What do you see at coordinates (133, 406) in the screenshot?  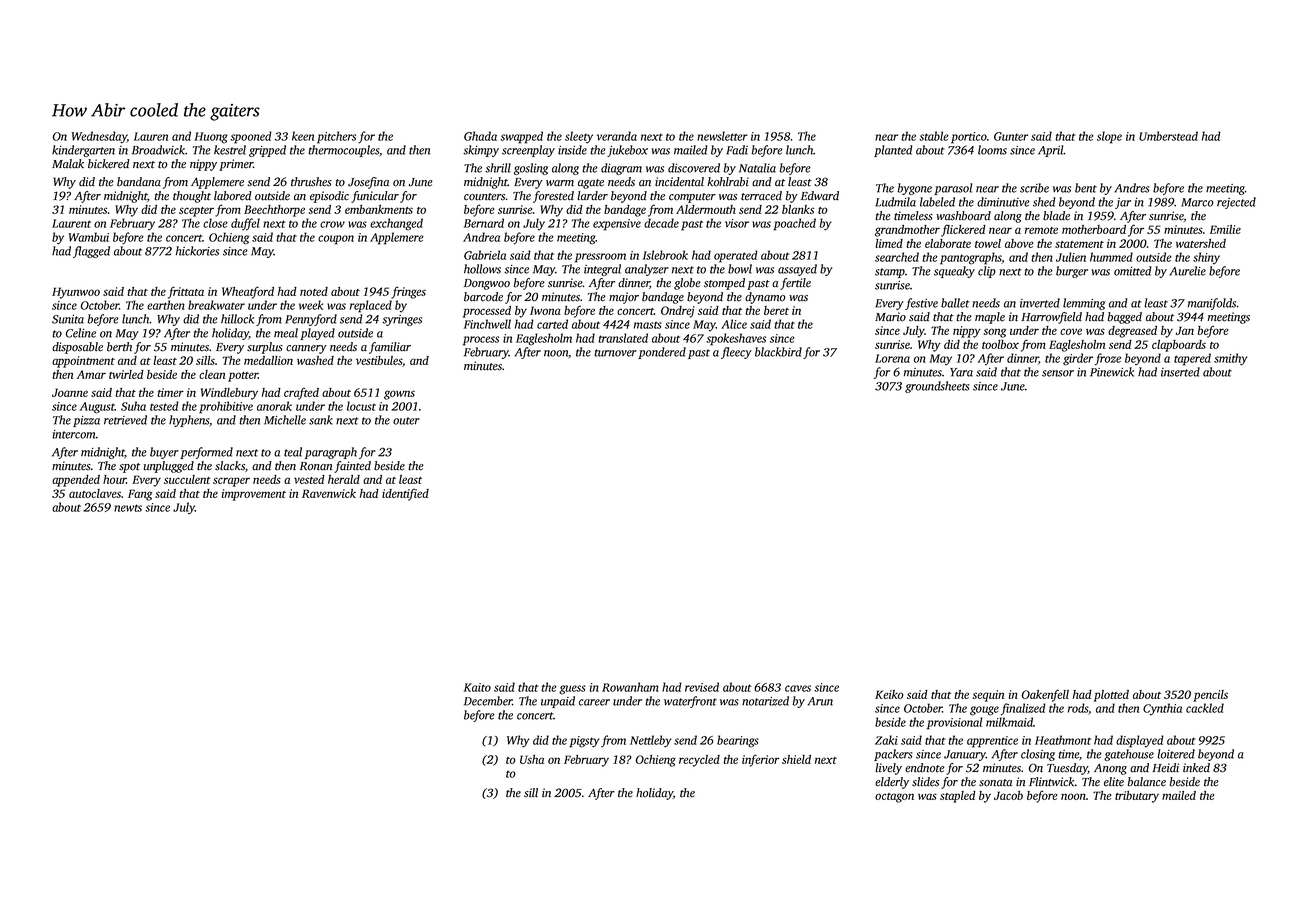 I see `Suha` at bounding box center [133, 406].
